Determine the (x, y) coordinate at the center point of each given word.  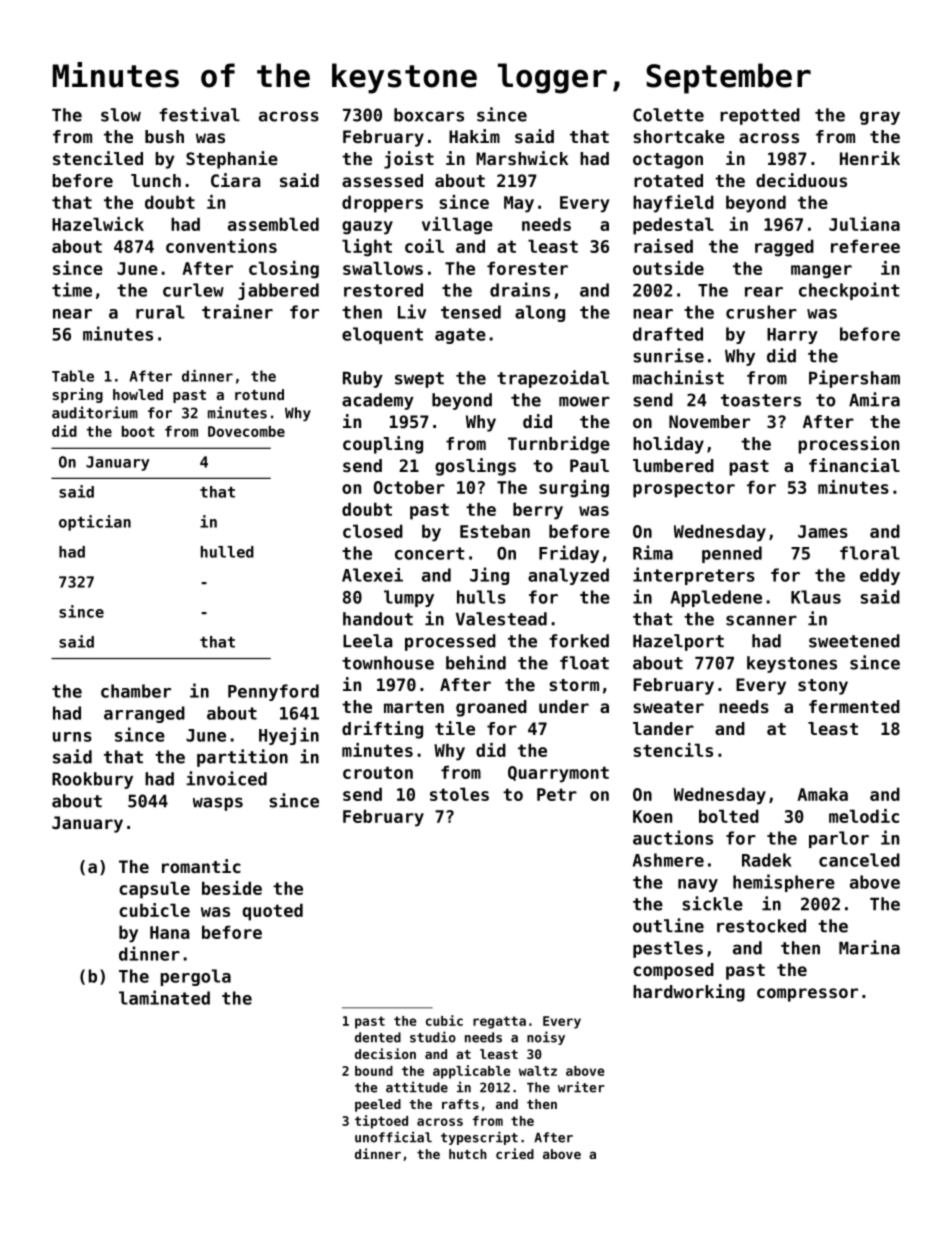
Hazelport (678, 642)
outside (668, 268)
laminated (164, 997)
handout (378, 619)
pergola (195, 977)
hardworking (689, 993)
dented (378, 1037)
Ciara (236, 180)
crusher (761, 312)
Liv (412, 311)
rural (160, 312)
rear (764, 292)
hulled (227, 552)
